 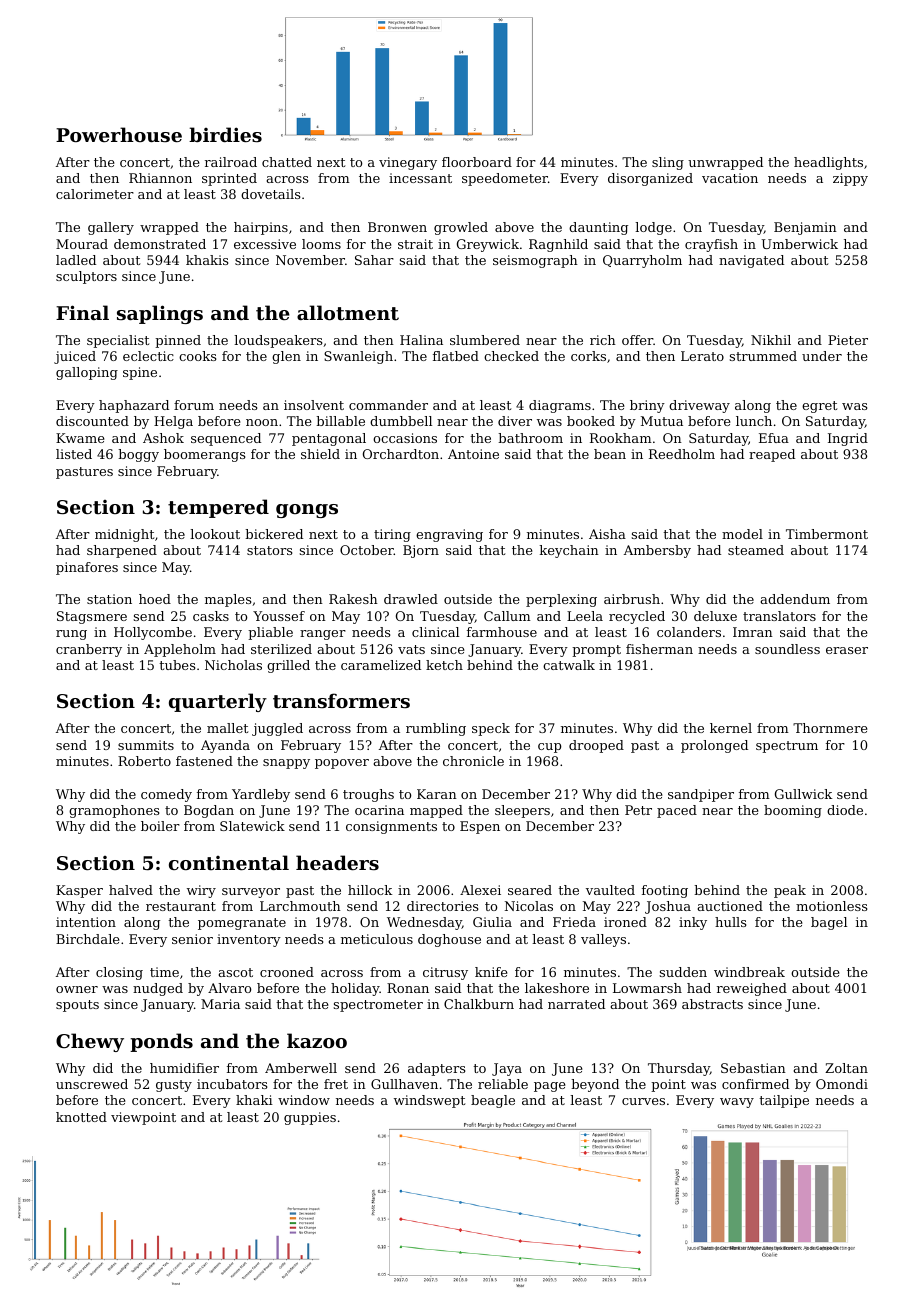 What do you see at coordinates (491, 729) in the document?
I see `speck` at bounding box center [491, 729].
